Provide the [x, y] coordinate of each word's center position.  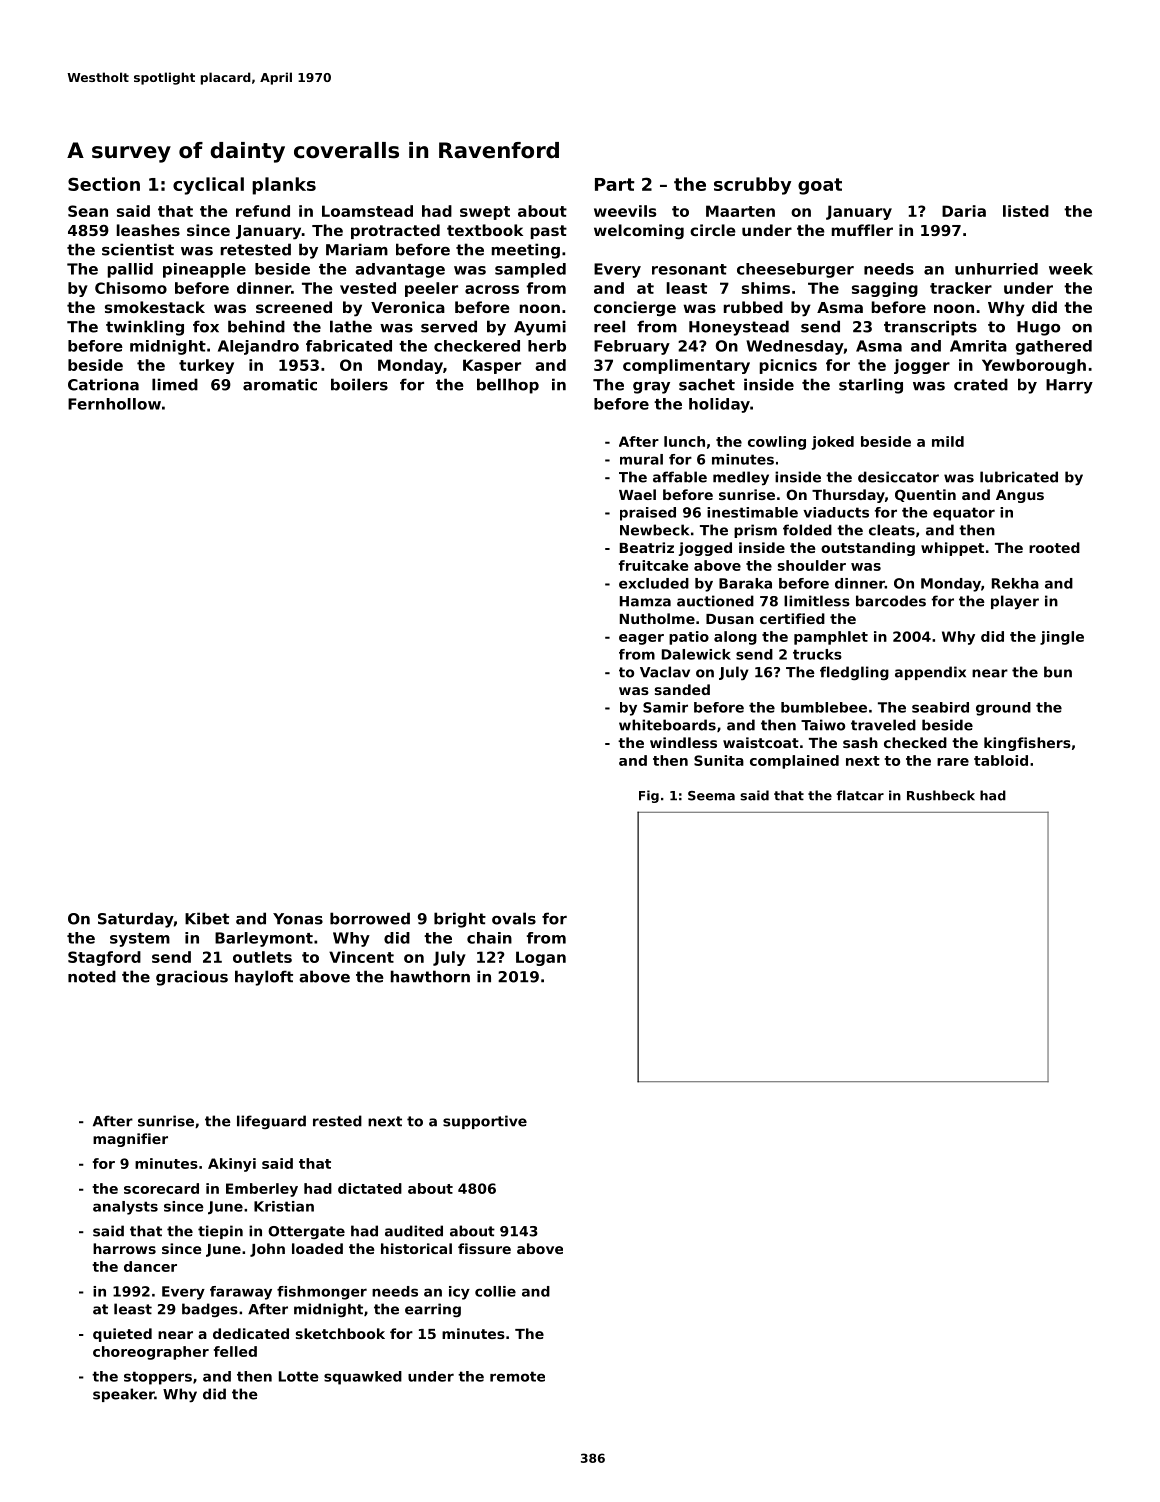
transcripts [930, 328]
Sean [88, 211]
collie [495, 1291]
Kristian [284, 1206]
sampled [530, 270]
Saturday [136, 920]
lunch [684, 441]
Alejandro [258, 347]
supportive [485, 1122]
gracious [192, 978]
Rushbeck [941, 795]
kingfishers [1027, 744]
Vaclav [665, 672]
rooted [1054, 547]
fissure [484, 1248]
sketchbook [340, 1333]
